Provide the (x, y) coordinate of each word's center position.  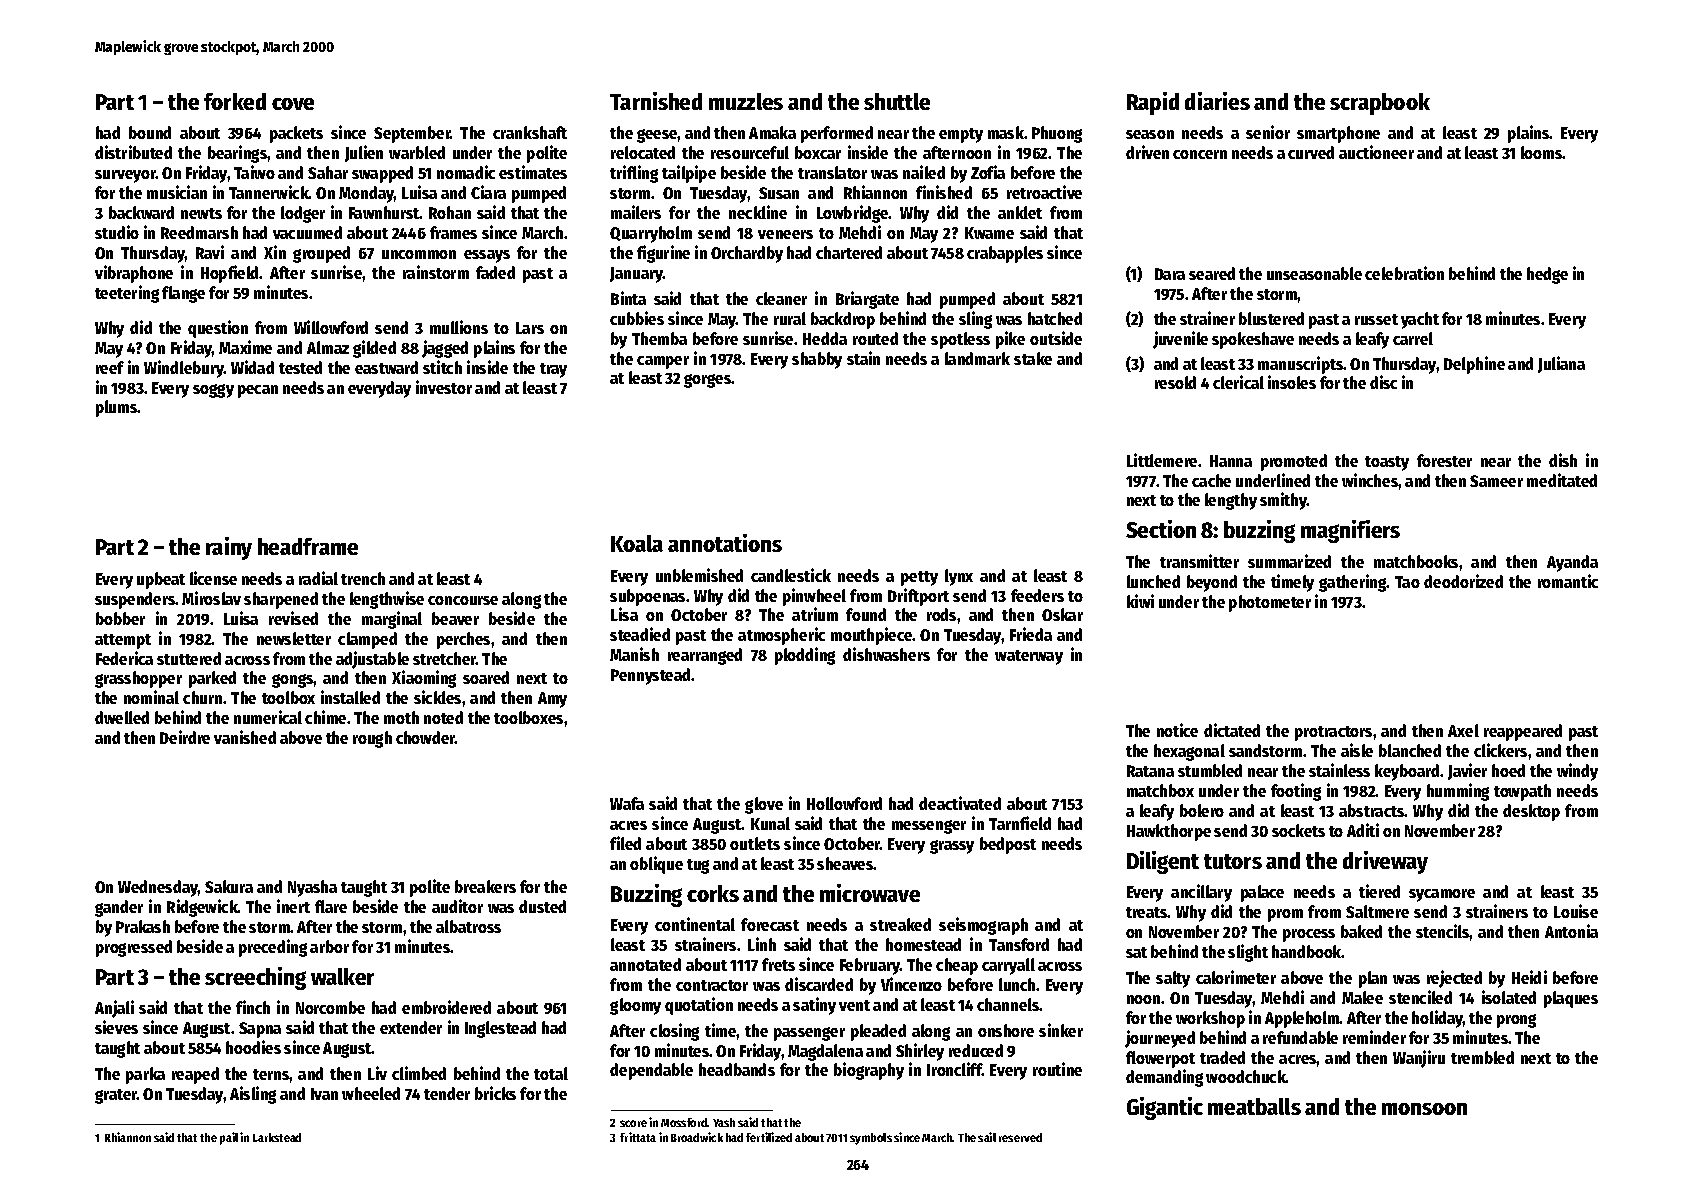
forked (235, 101)
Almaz (328, 347)
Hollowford (844, 803)
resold (1175, 382)
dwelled (122, 717)
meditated (1562, 480)
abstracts (1372, 810)
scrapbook (1380, 104)
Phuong (1057, 134)
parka (145, 1075)
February (870, 966)
